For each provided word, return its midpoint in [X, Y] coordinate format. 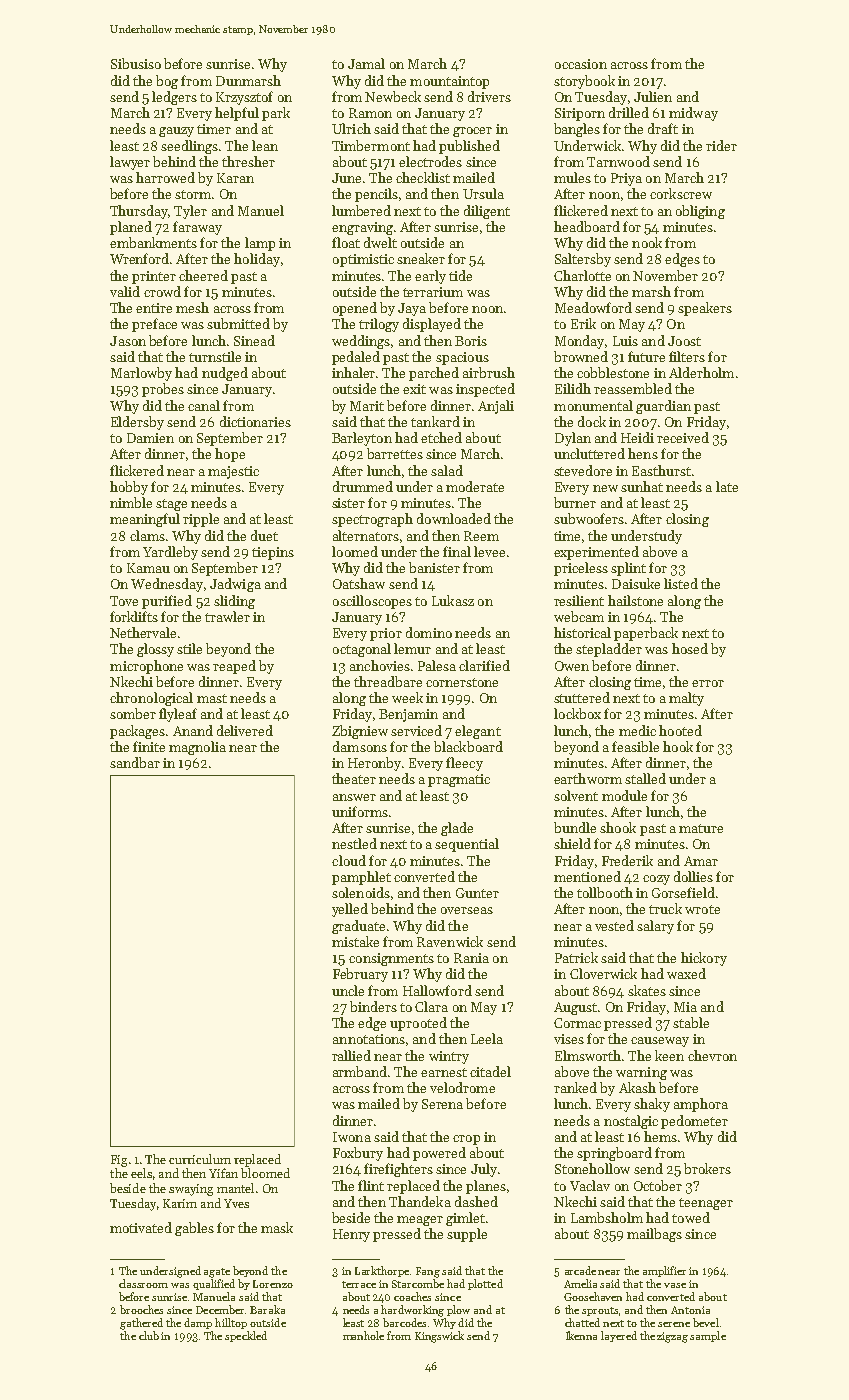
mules [572, 177]
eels [141, 1173]
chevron [712, 1055]
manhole [363, 1335]
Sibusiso [136, 63]
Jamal [366, 63]
